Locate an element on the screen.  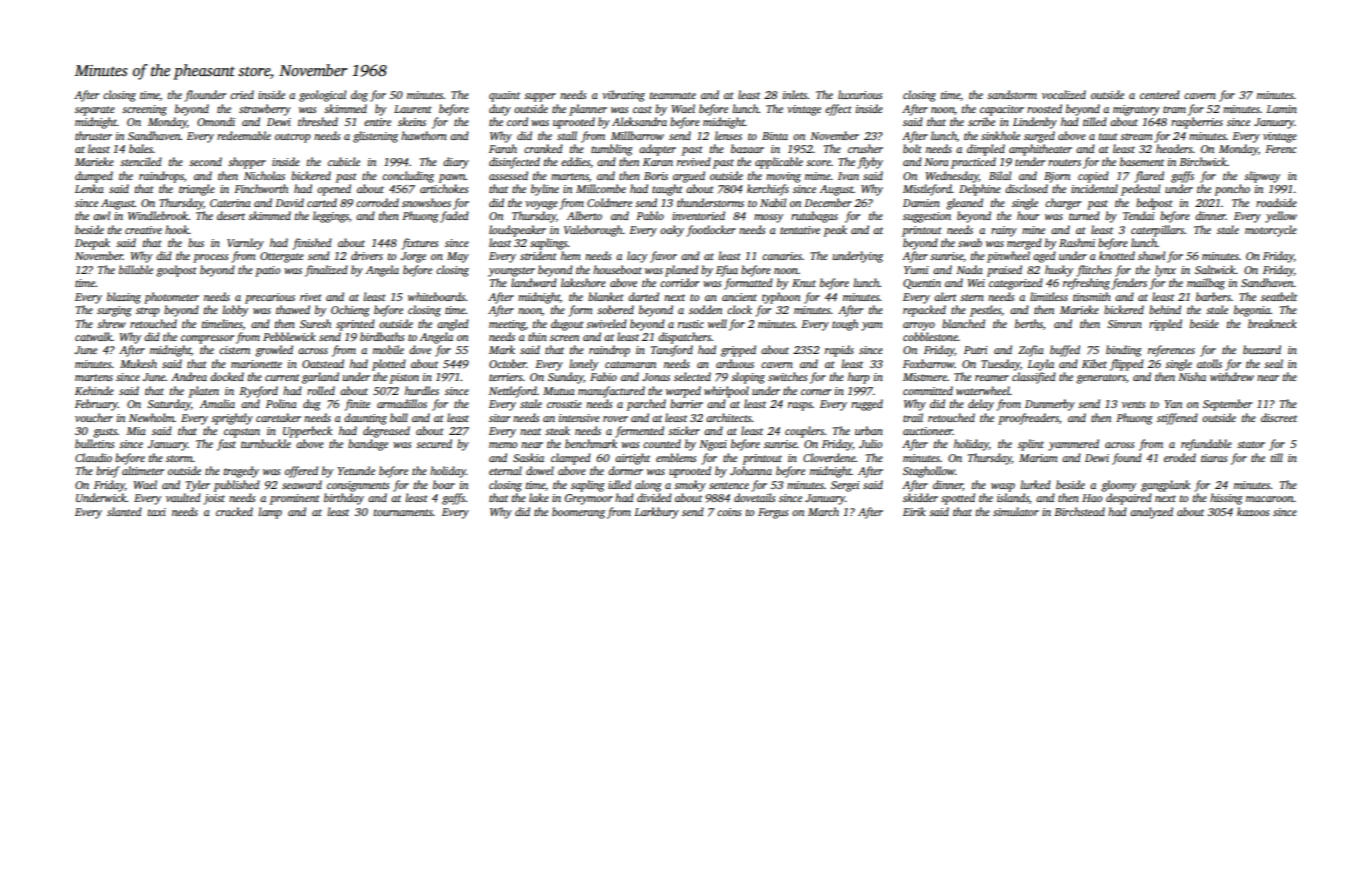
separate is located at coordinates (95, 111).
